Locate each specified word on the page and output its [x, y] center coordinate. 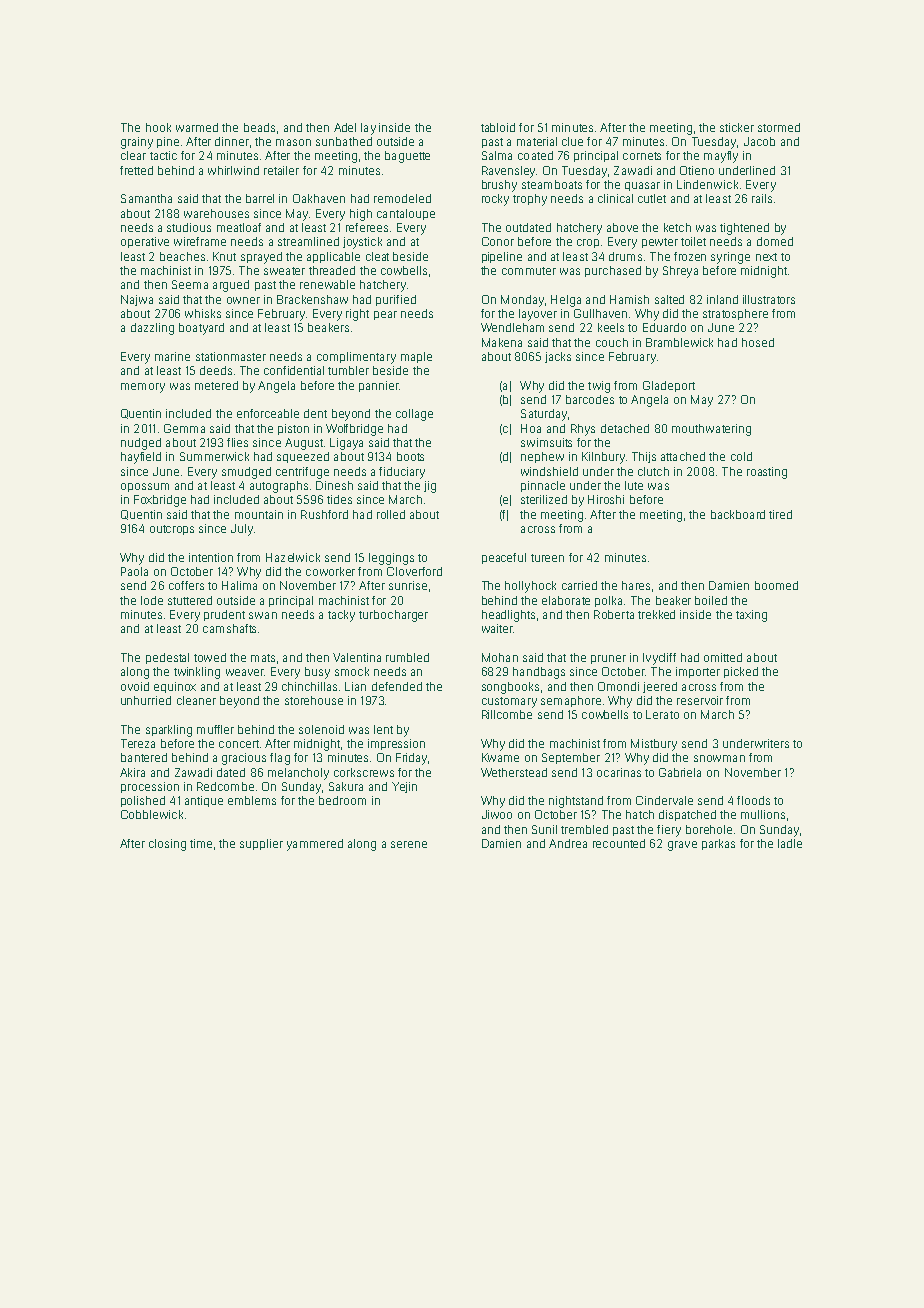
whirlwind [233, 170]
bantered [144, 757]
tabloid [498, 127]
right [357, 315]
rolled [391, 514]
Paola [134, 571]
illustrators [769, 299]
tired [780, 514]
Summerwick [214, 456]
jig [430, 487]
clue [572, 141]
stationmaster [231, 356]
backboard [738, 514]
